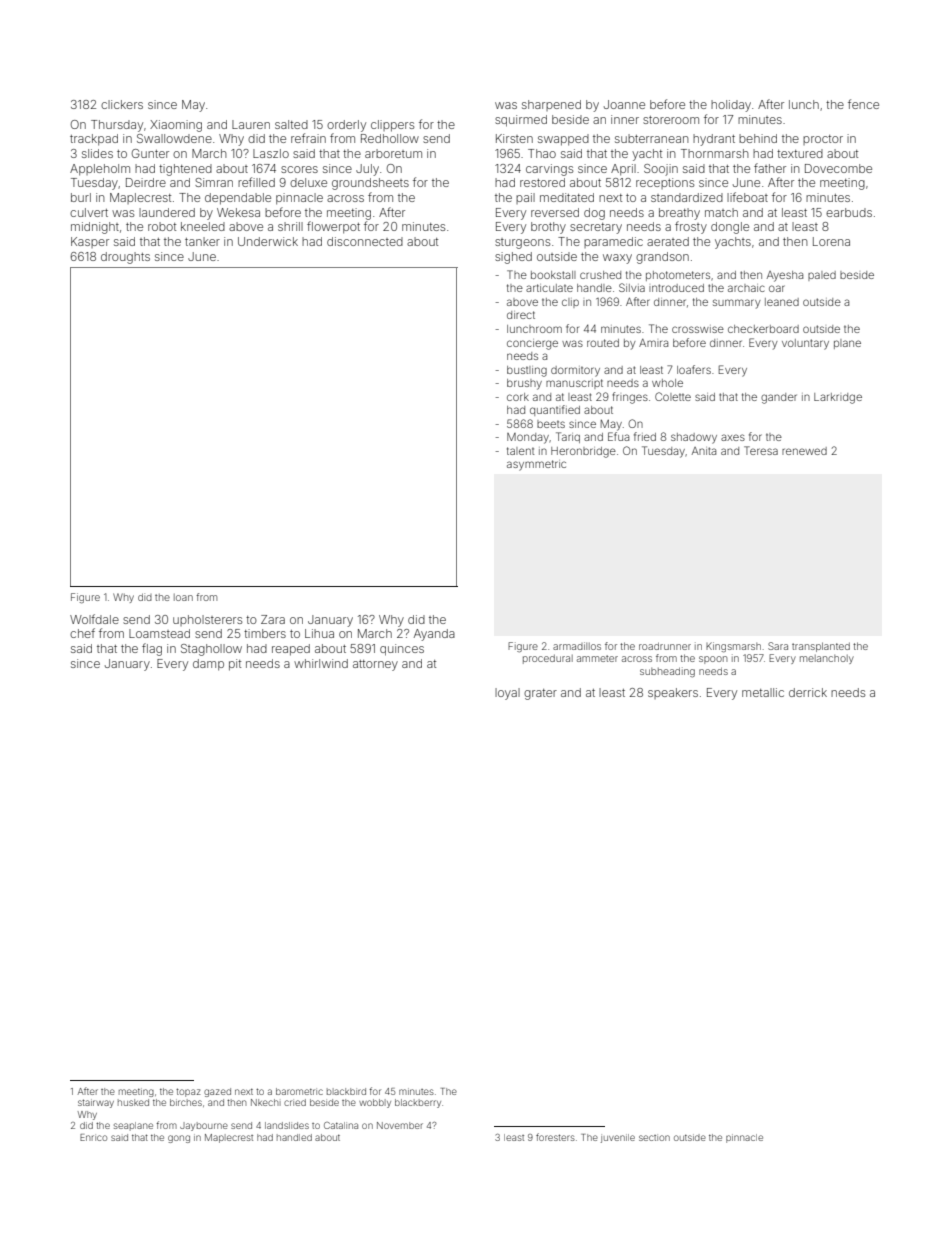  I want to click on clickers, so click(122, 104).
